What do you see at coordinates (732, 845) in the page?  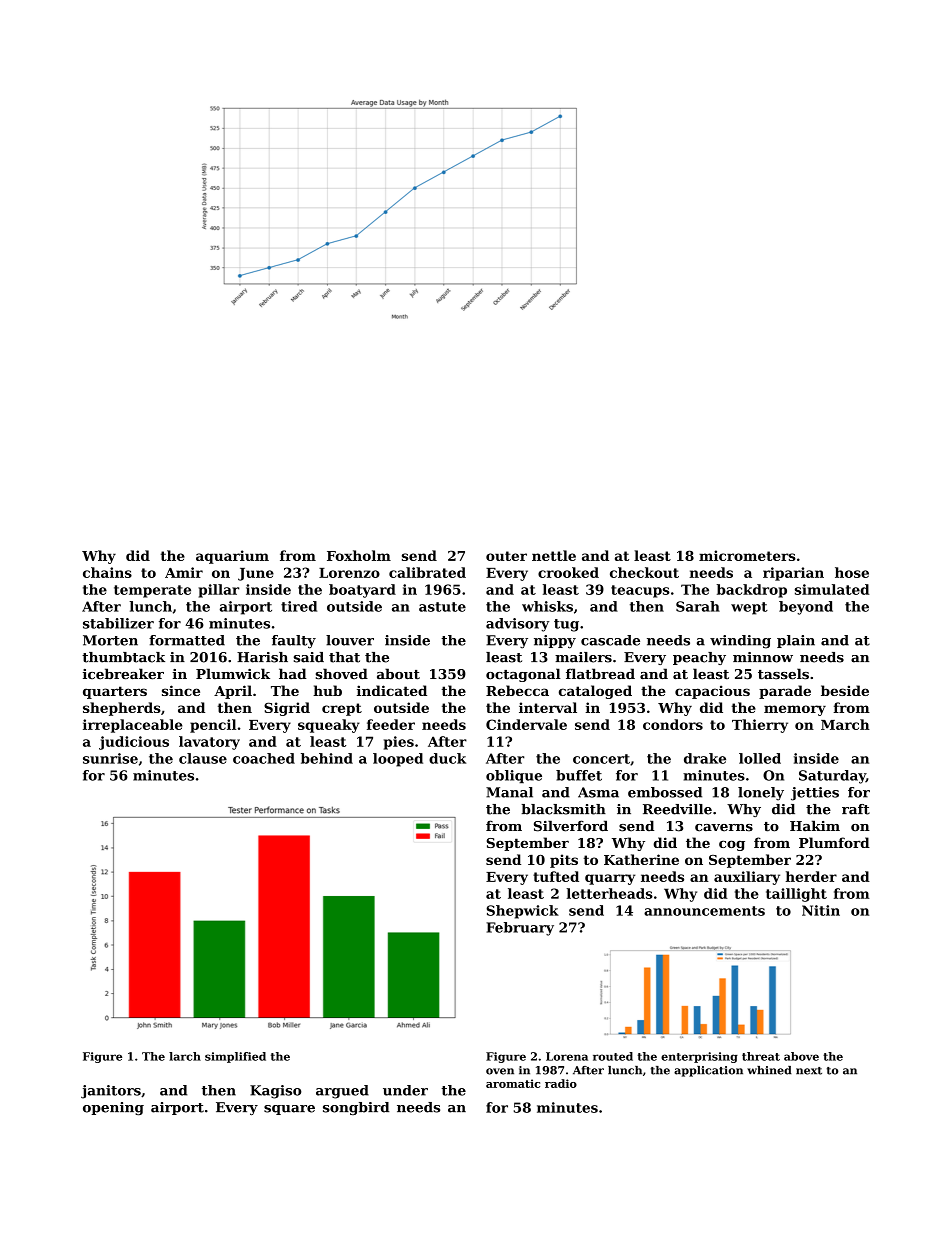 I see `cog` at bounding box center [732, 845].
